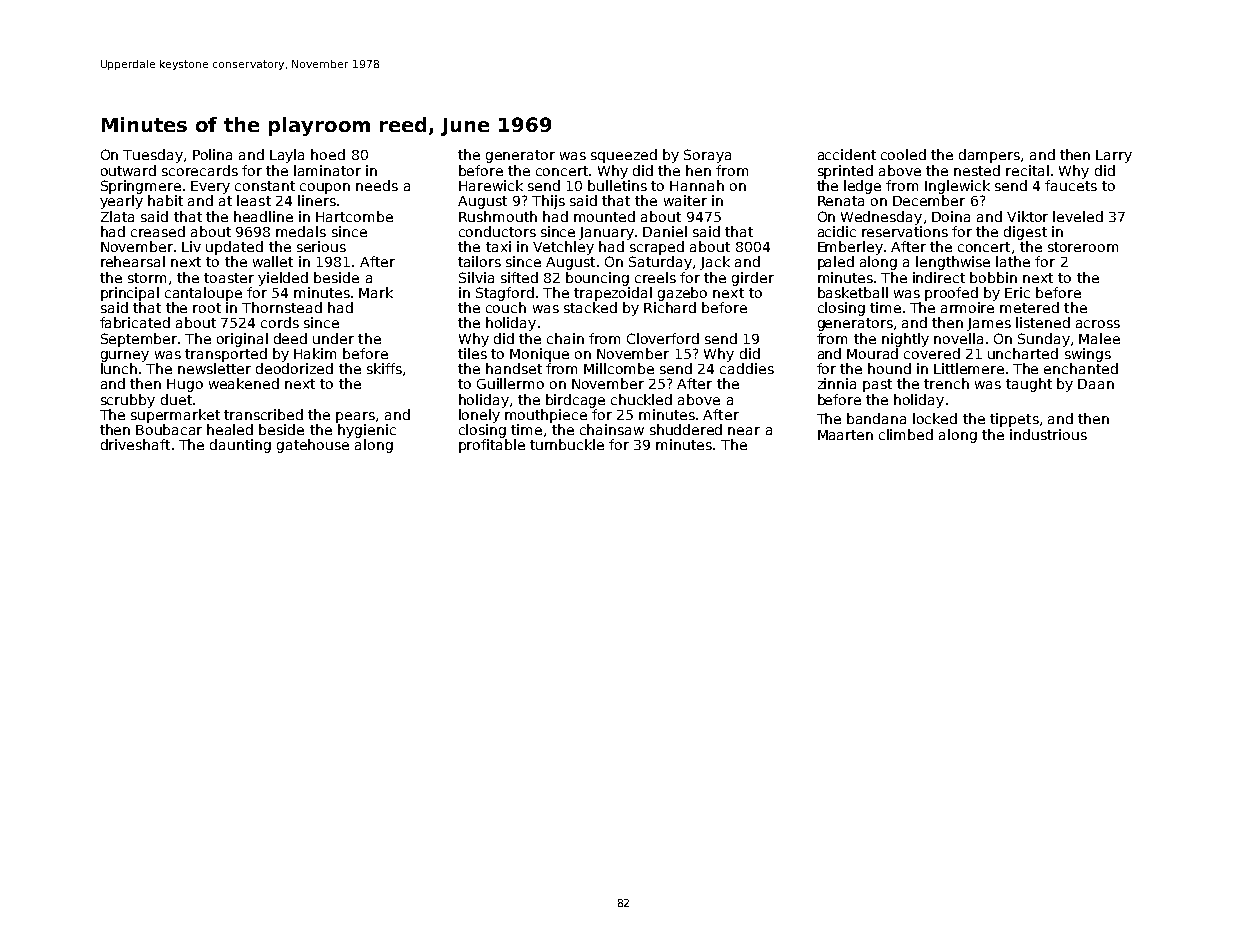 The width and height of the image is (1233, 952). Describe the element at coordinates (946, 383) in the image. I see `trench` at that location.
